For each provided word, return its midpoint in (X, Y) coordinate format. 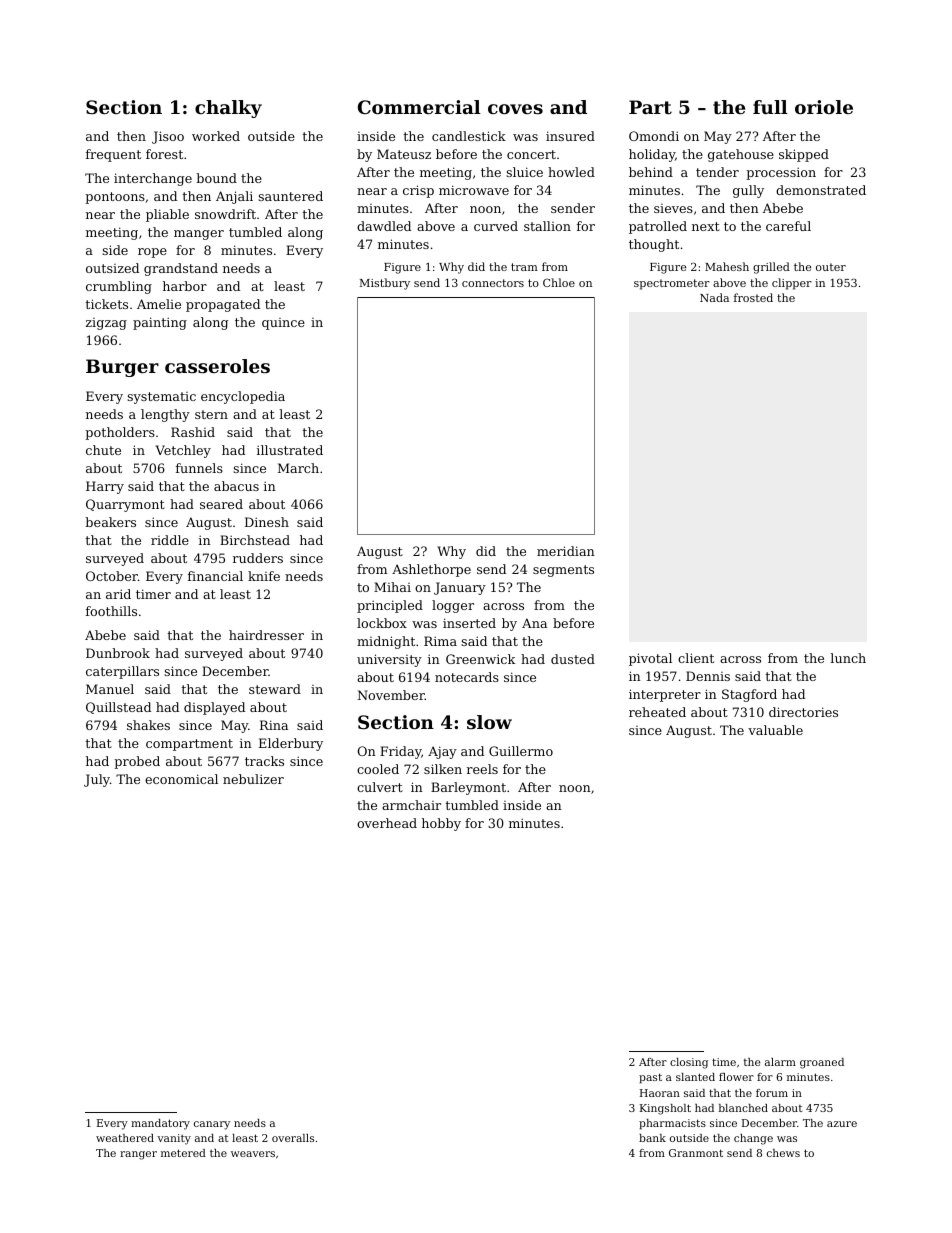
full (770, 107)
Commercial (419, 107)
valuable (775, 730)
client (696, 658)
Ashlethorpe (431, 570)
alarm (780, 1062)
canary (212, 1125)
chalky (228, 109)
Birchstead (255, 540)
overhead (387, 823)
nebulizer (253, 779)
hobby (441, 824)
